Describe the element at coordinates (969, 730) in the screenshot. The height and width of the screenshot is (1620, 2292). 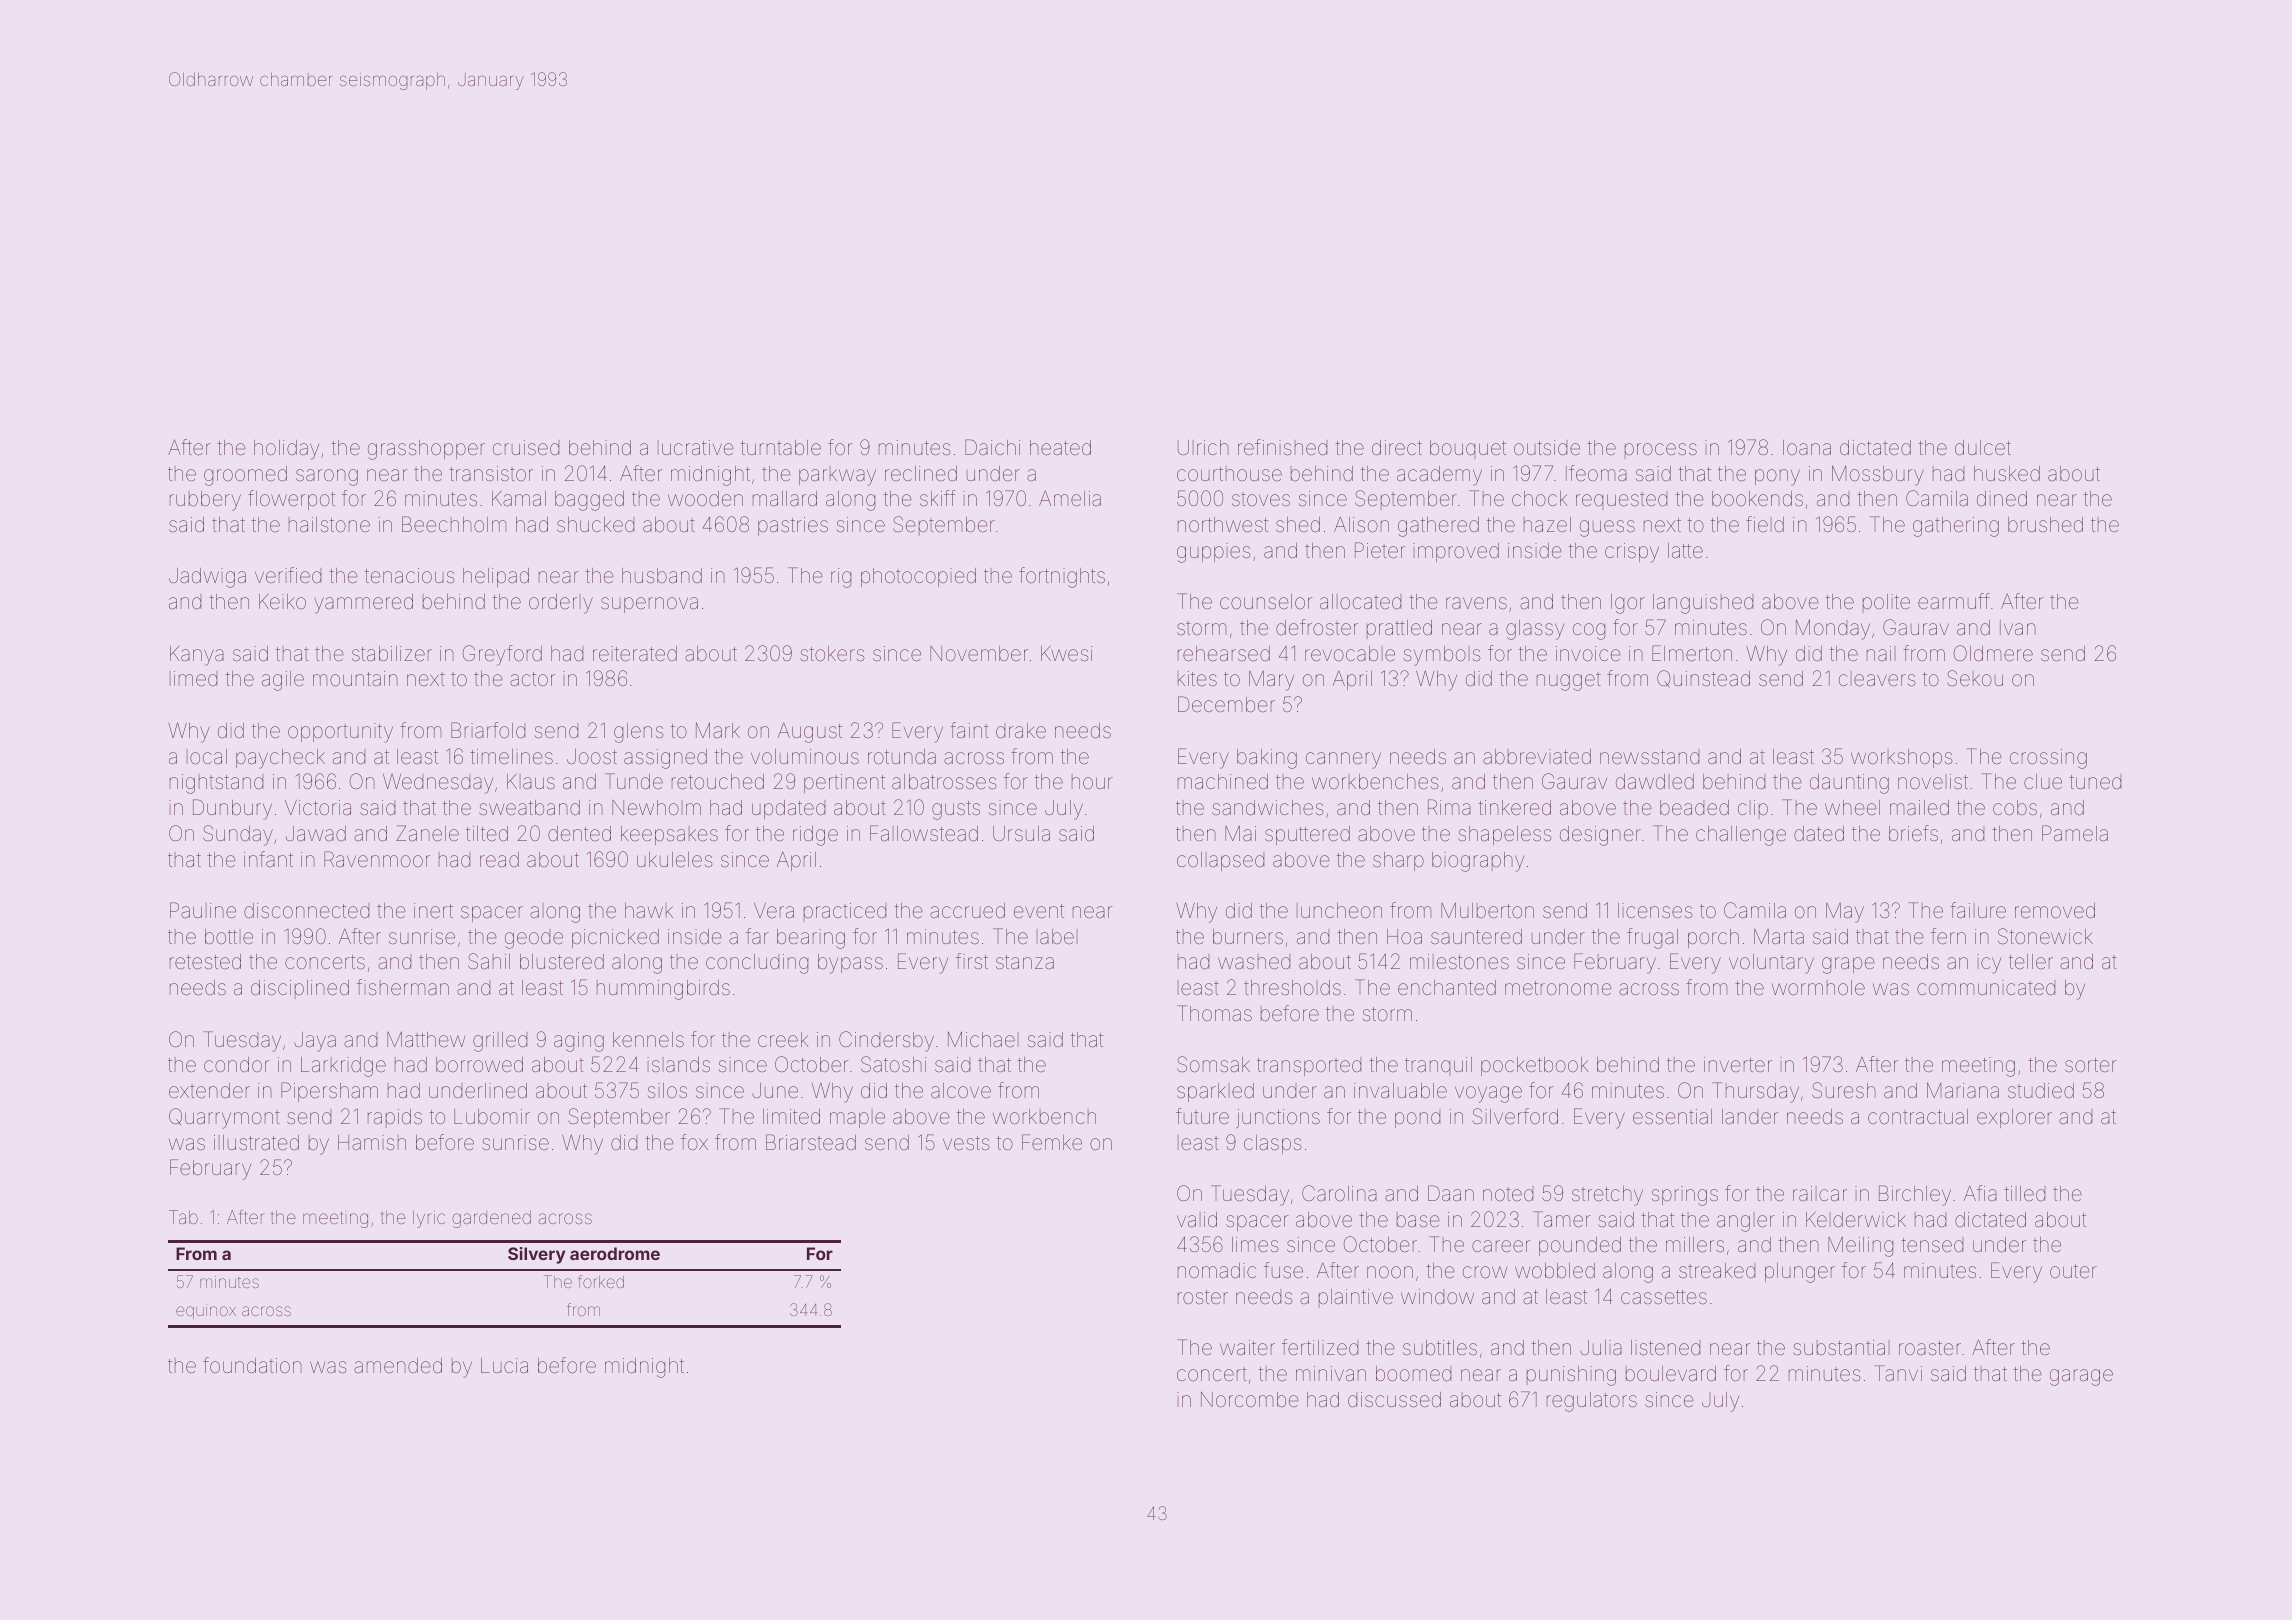
I see `faint` at that location.
